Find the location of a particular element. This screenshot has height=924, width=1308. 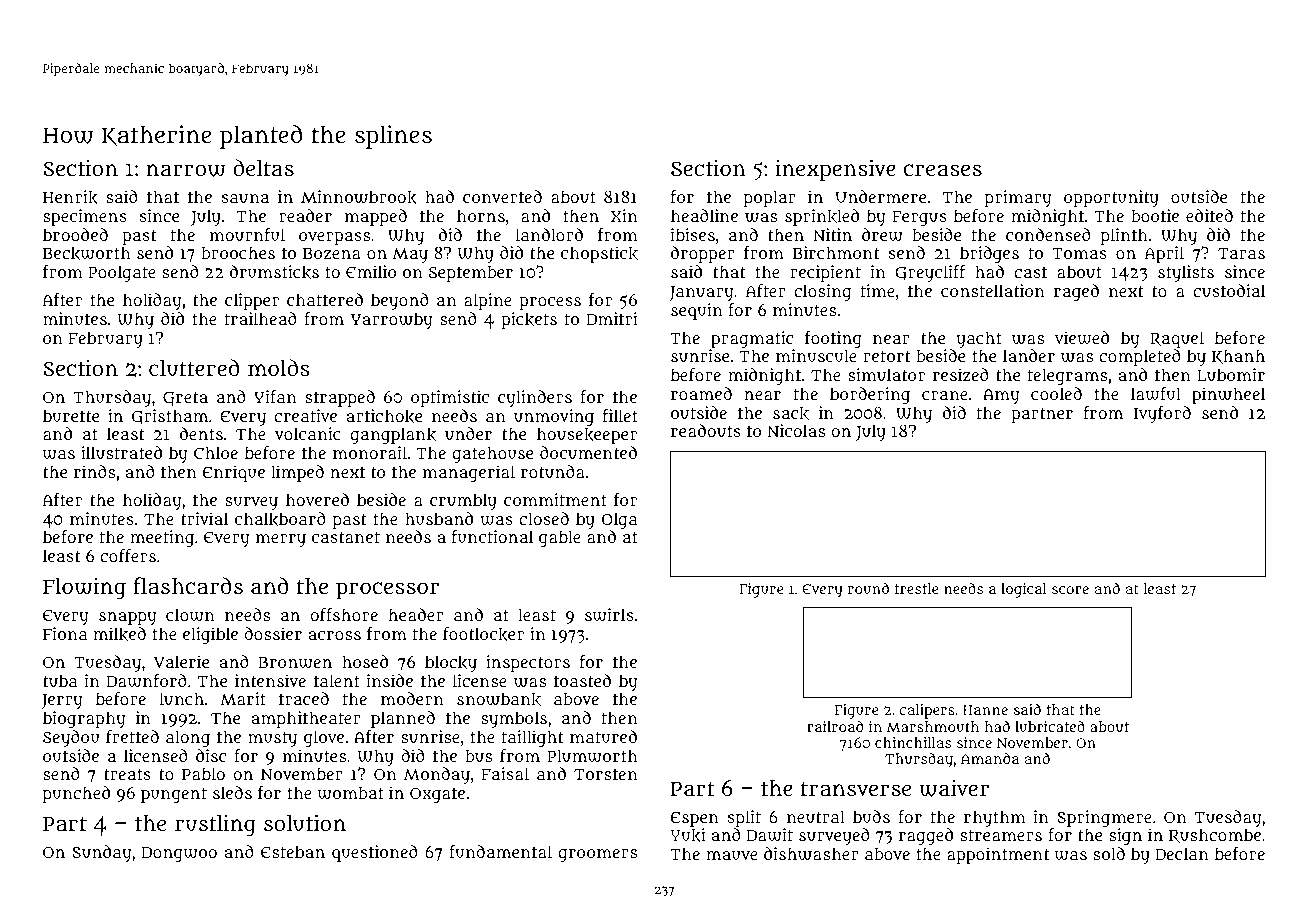

Beckworth is located at coordinates (86, 253).
